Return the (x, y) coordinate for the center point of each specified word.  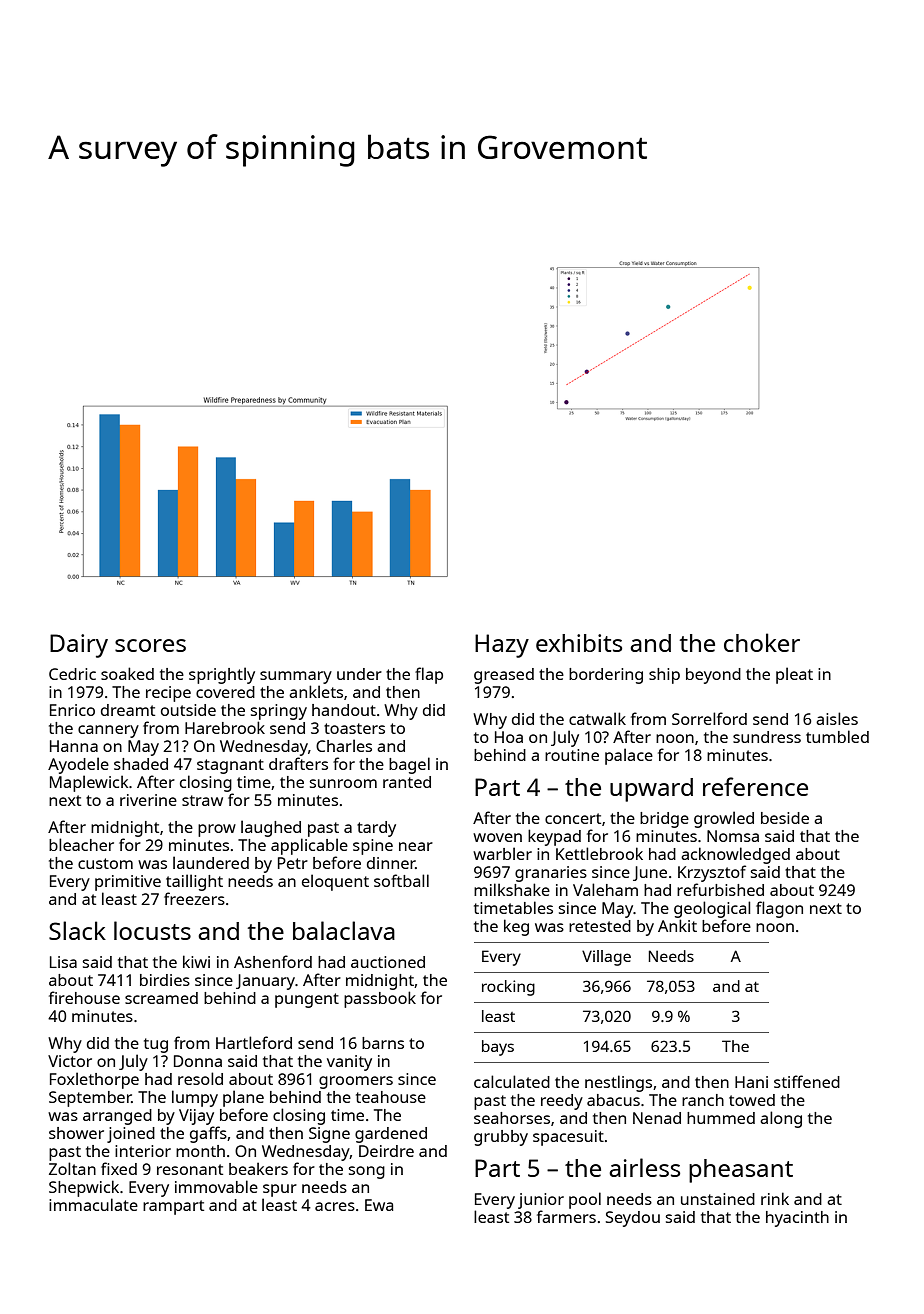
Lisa (63, 962)
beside (785, 818)
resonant (190, 1169)
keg (516, 927)
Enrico (72, 710)
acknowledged (735, 855)
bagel (409, 765)
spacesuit (568, 1138)
